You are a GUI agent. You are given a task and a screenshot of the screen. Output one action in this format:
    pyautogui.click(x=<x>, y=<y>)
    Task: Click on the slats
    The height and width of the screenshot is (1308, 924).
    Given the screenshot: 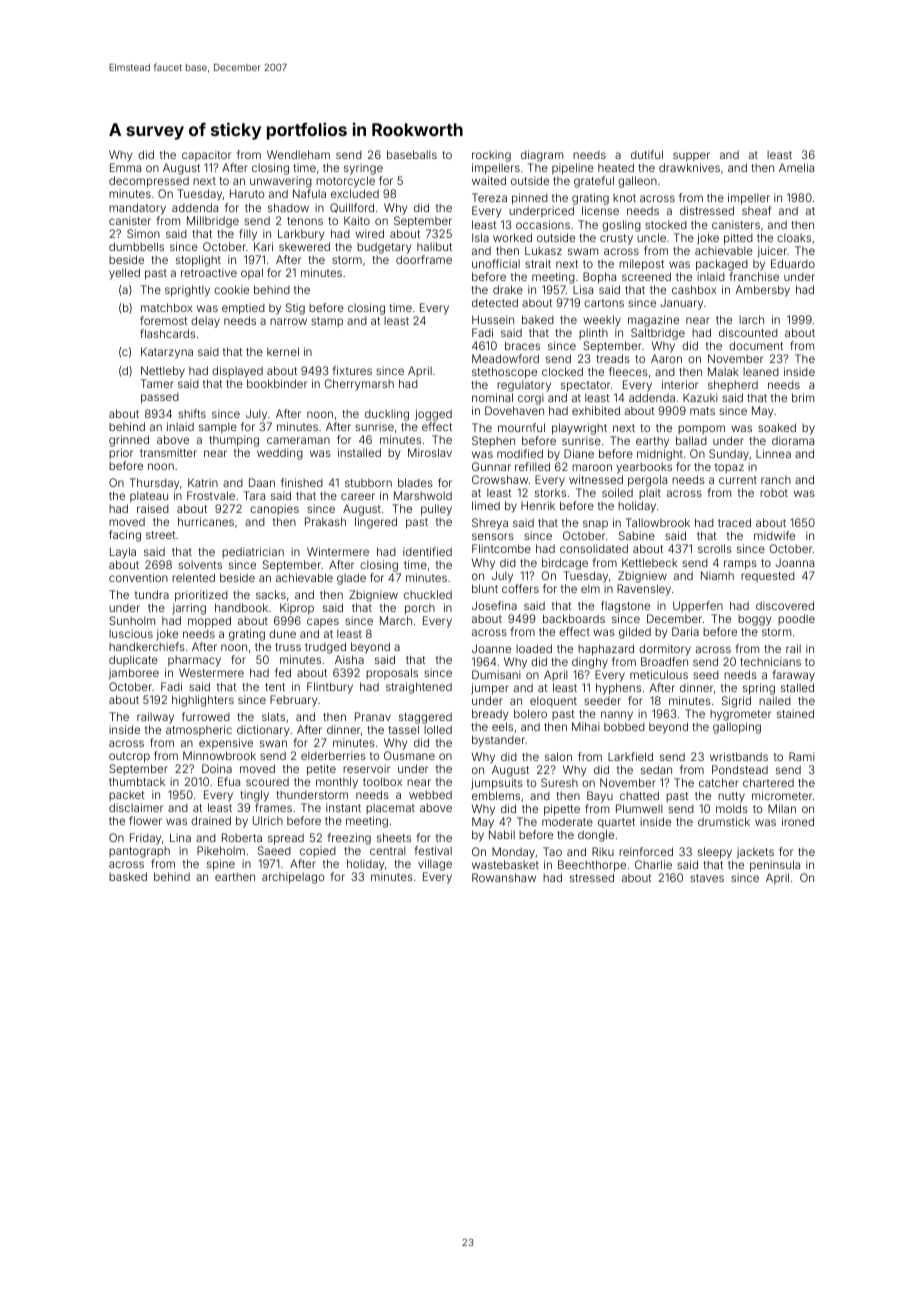 What is the action you would take?
    pyautogui.click(x=273, y=716)
